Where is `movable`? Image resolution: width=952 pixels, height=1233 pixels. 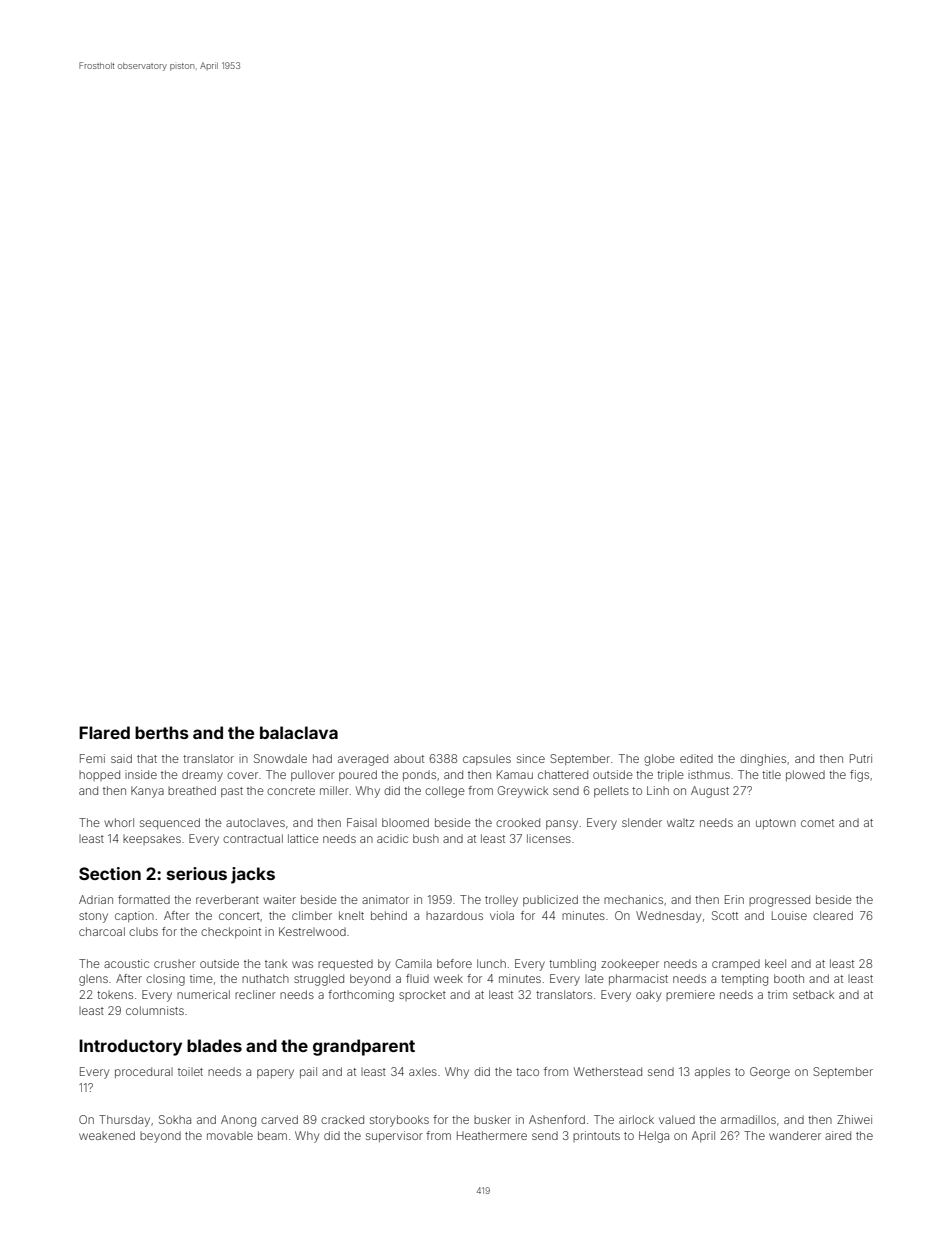
movable is located at coordinates (230, 1136).
